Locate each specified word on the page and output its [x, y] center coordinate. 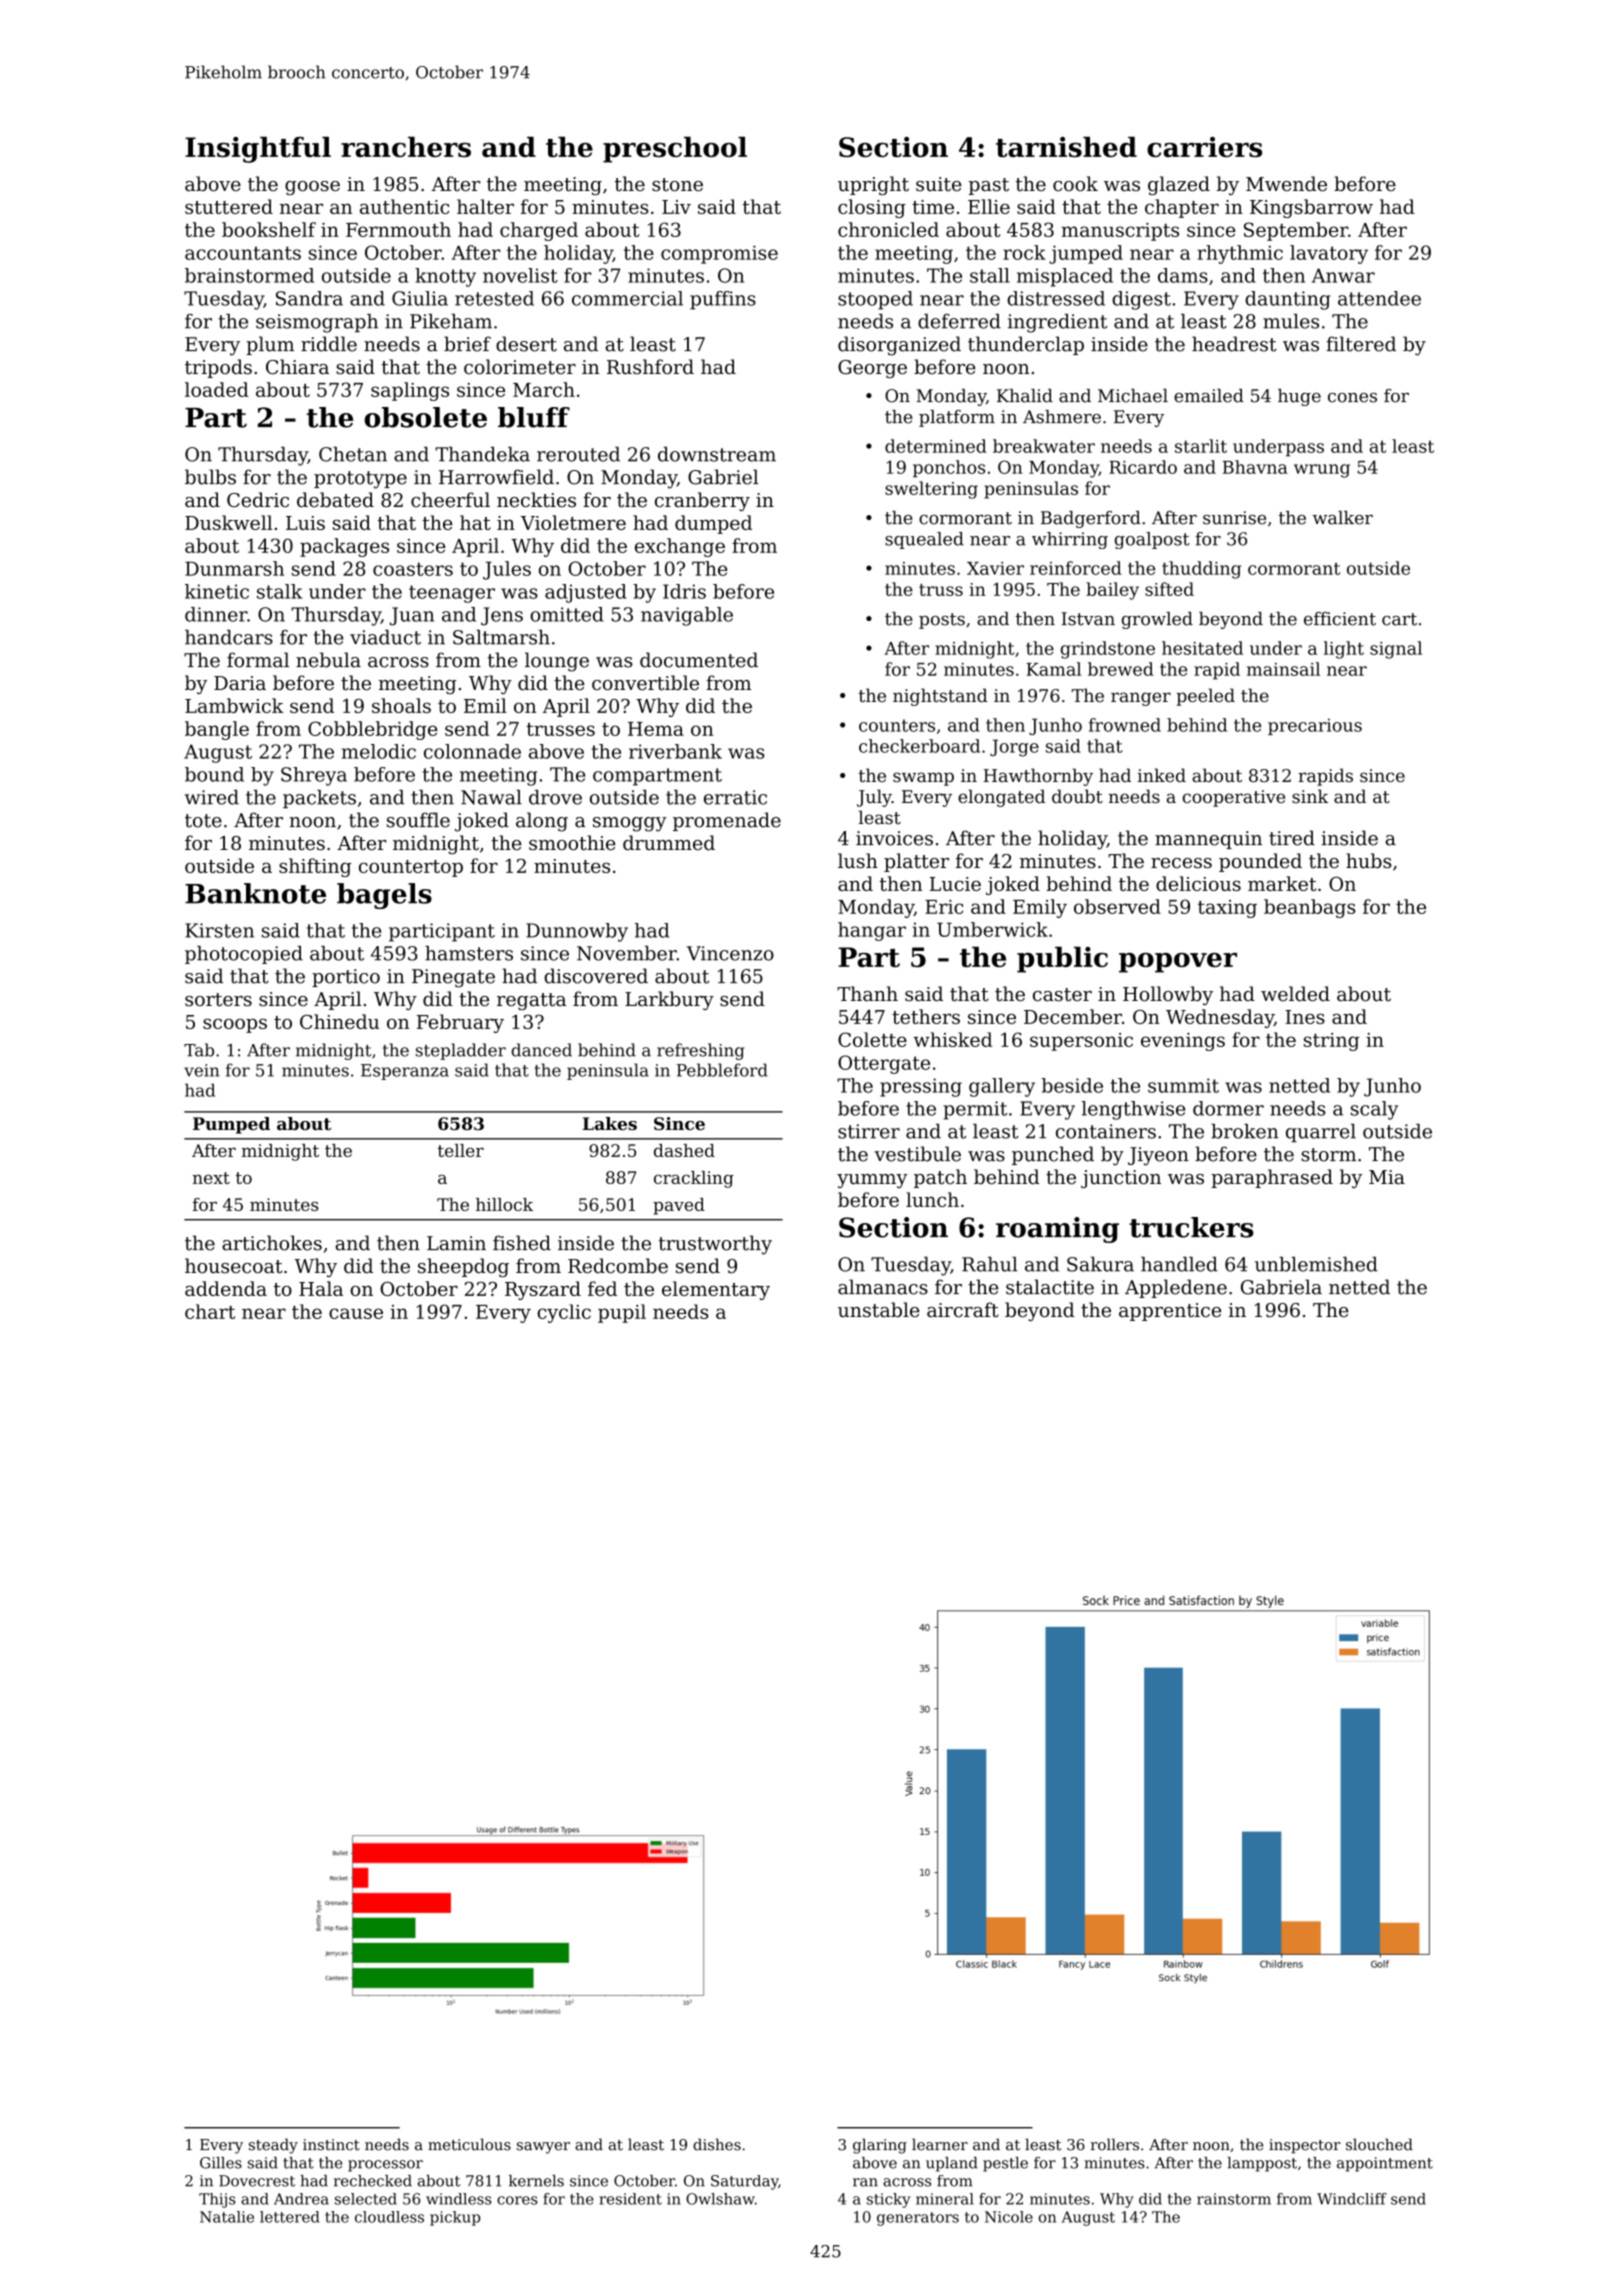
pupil [622, 1313]
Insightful [258, 149]
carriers [1204, 147]
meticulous [469, 2144]
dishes [717, 2144]
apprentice [1170, 1312]
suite [939, 184]
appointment [1385, 2164]
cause [356, 1313]
